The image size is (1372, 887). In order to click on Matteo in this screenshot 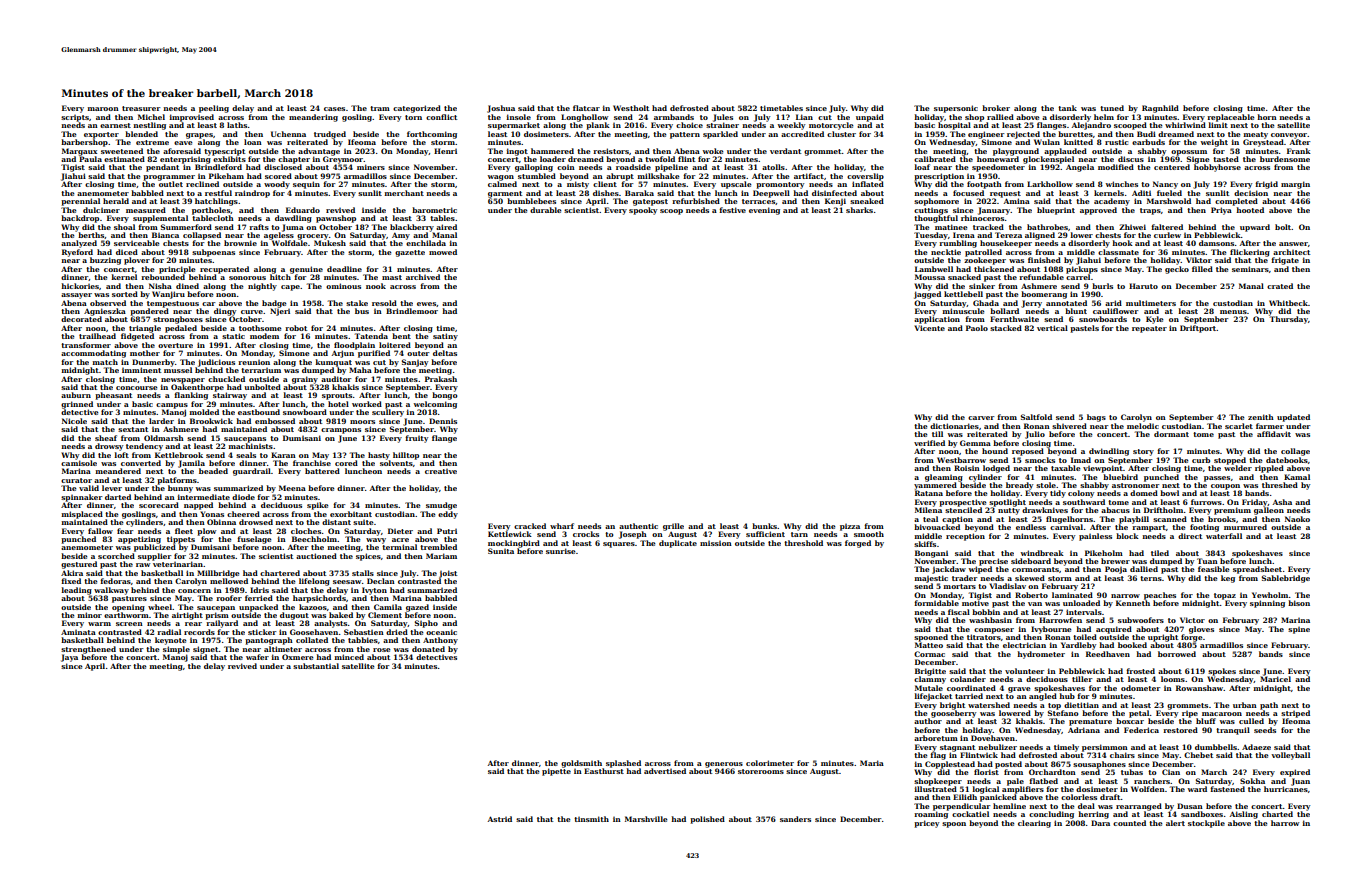, I will do `click(929, 645)`.
